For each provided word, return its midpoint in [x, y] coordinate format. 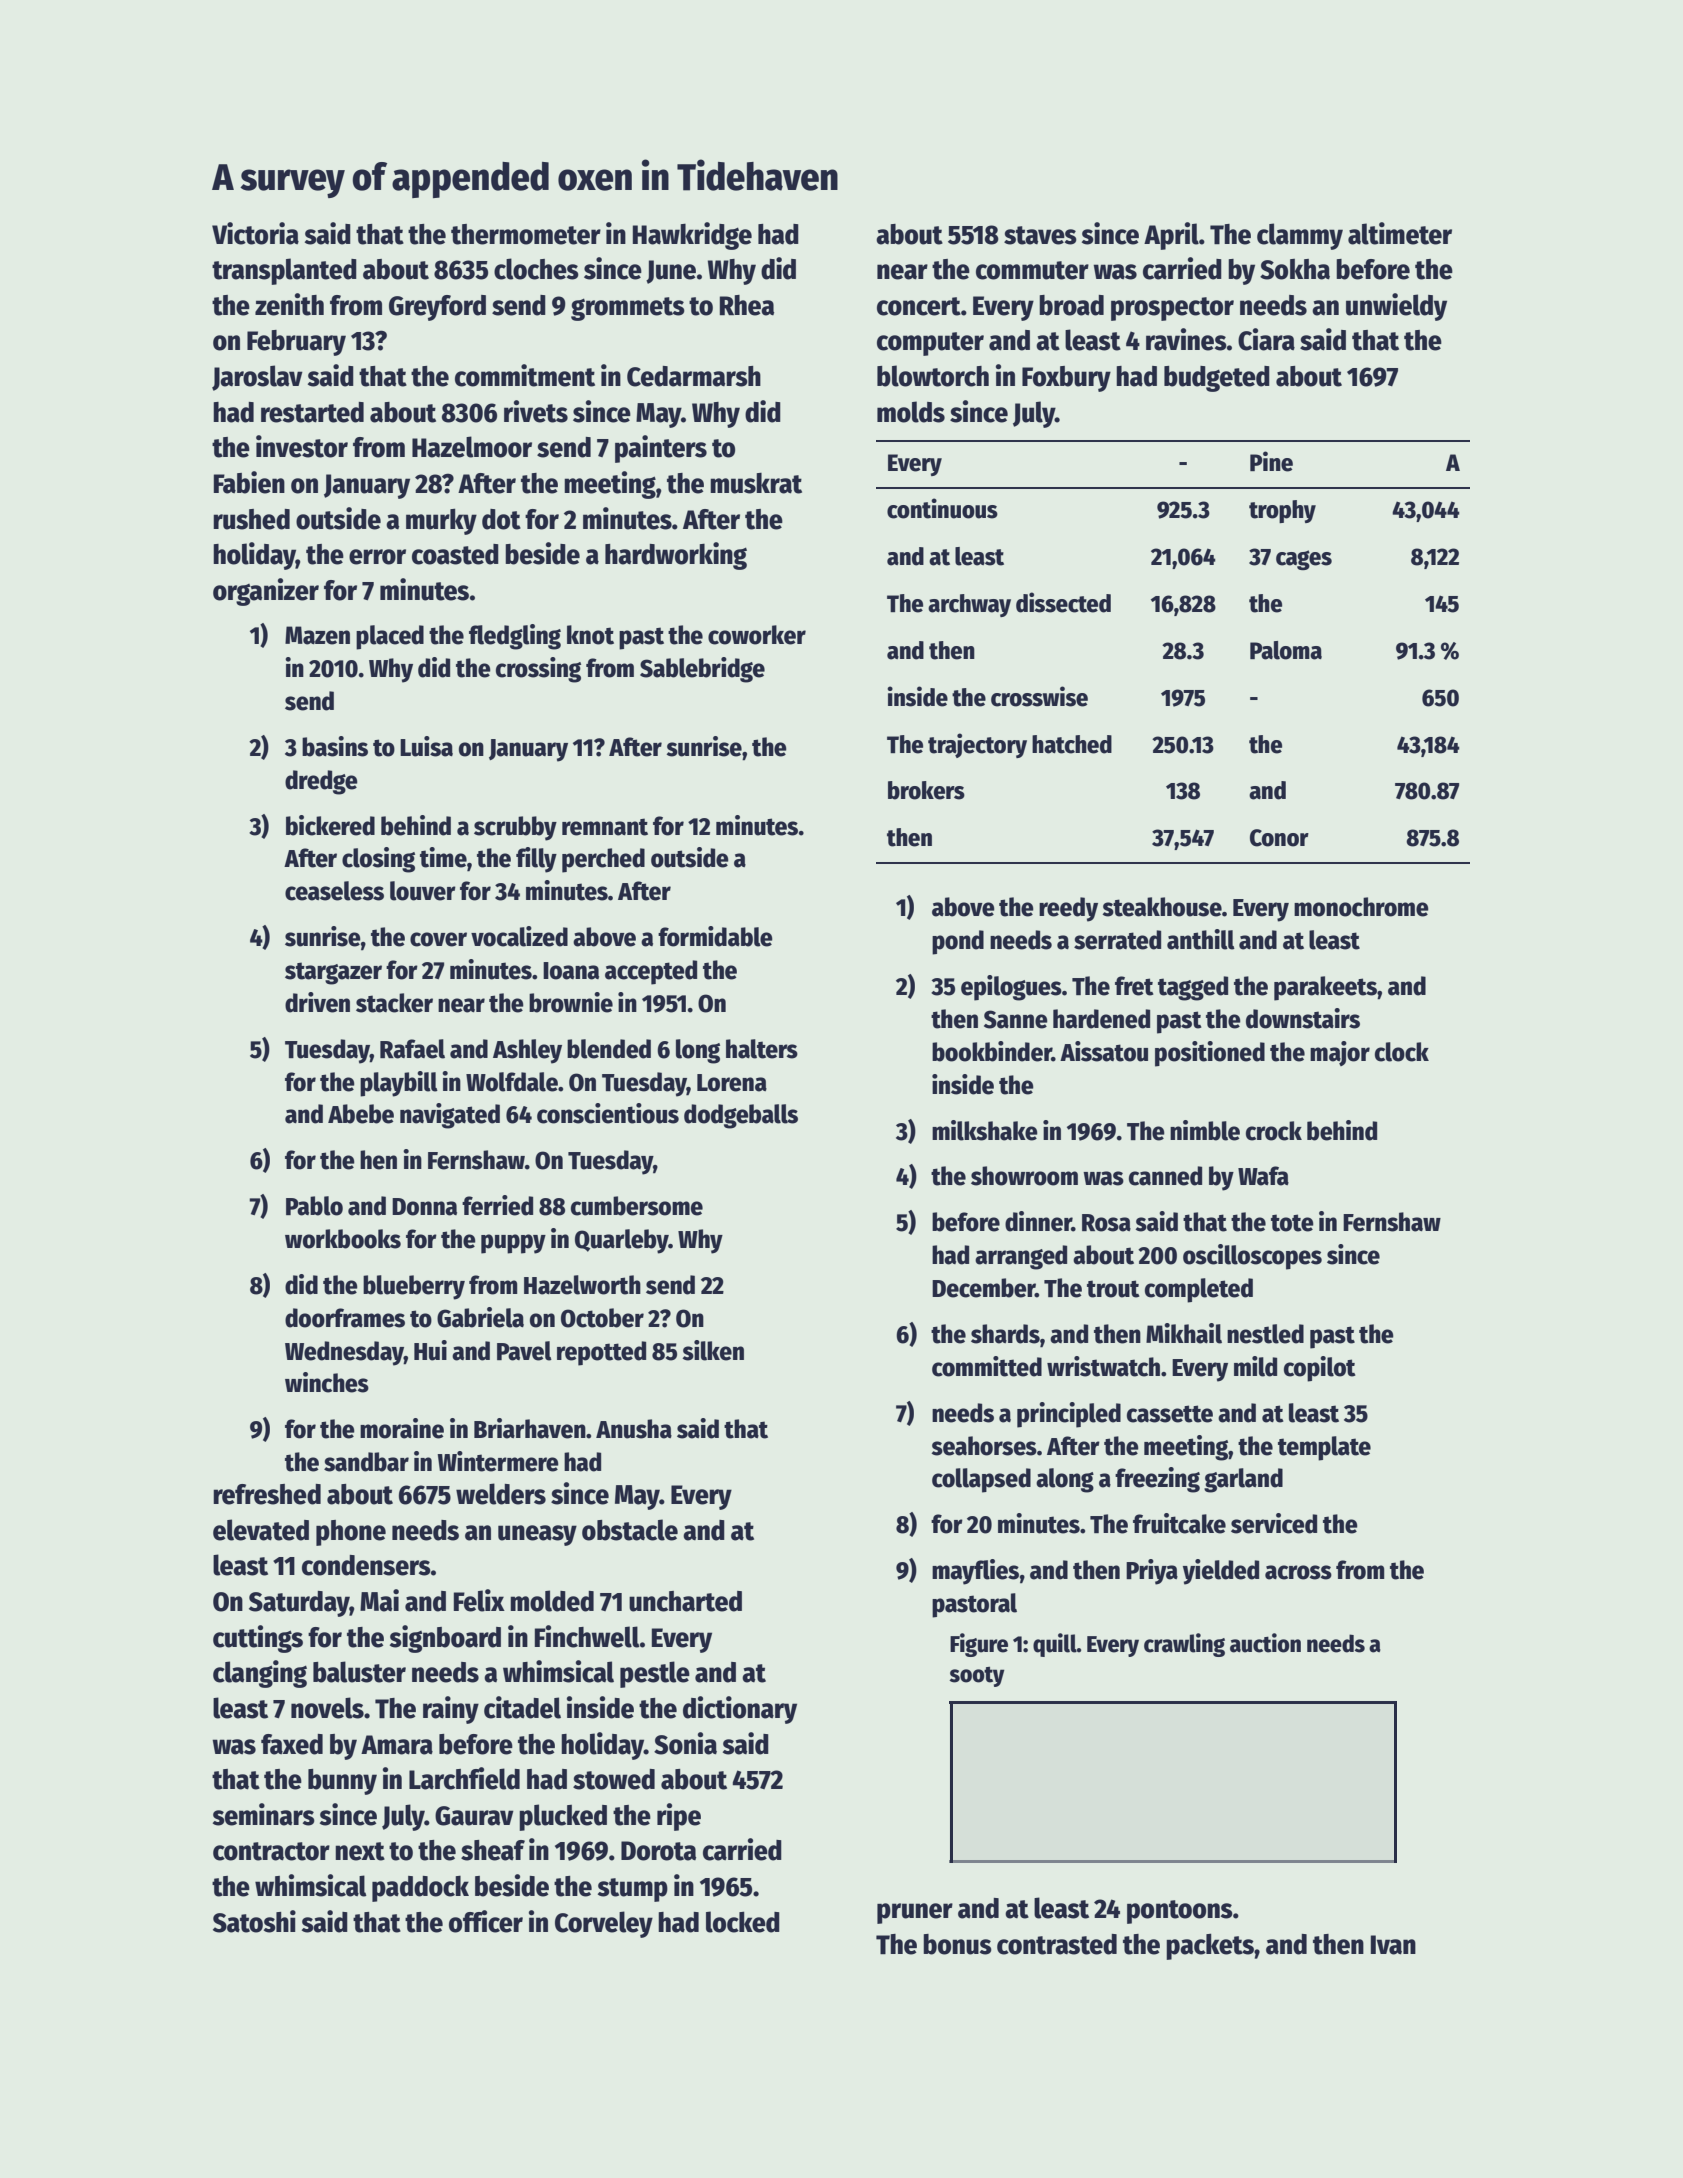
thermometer [526, 234]
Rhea [747, 305]
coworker [757, 635]
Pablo [314, 1206]
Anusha [634, 1429]
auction [1265, 1643]
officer [486, 1921]
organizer [266, 592]
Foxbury [1066, 379]
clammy [1300, 236]
